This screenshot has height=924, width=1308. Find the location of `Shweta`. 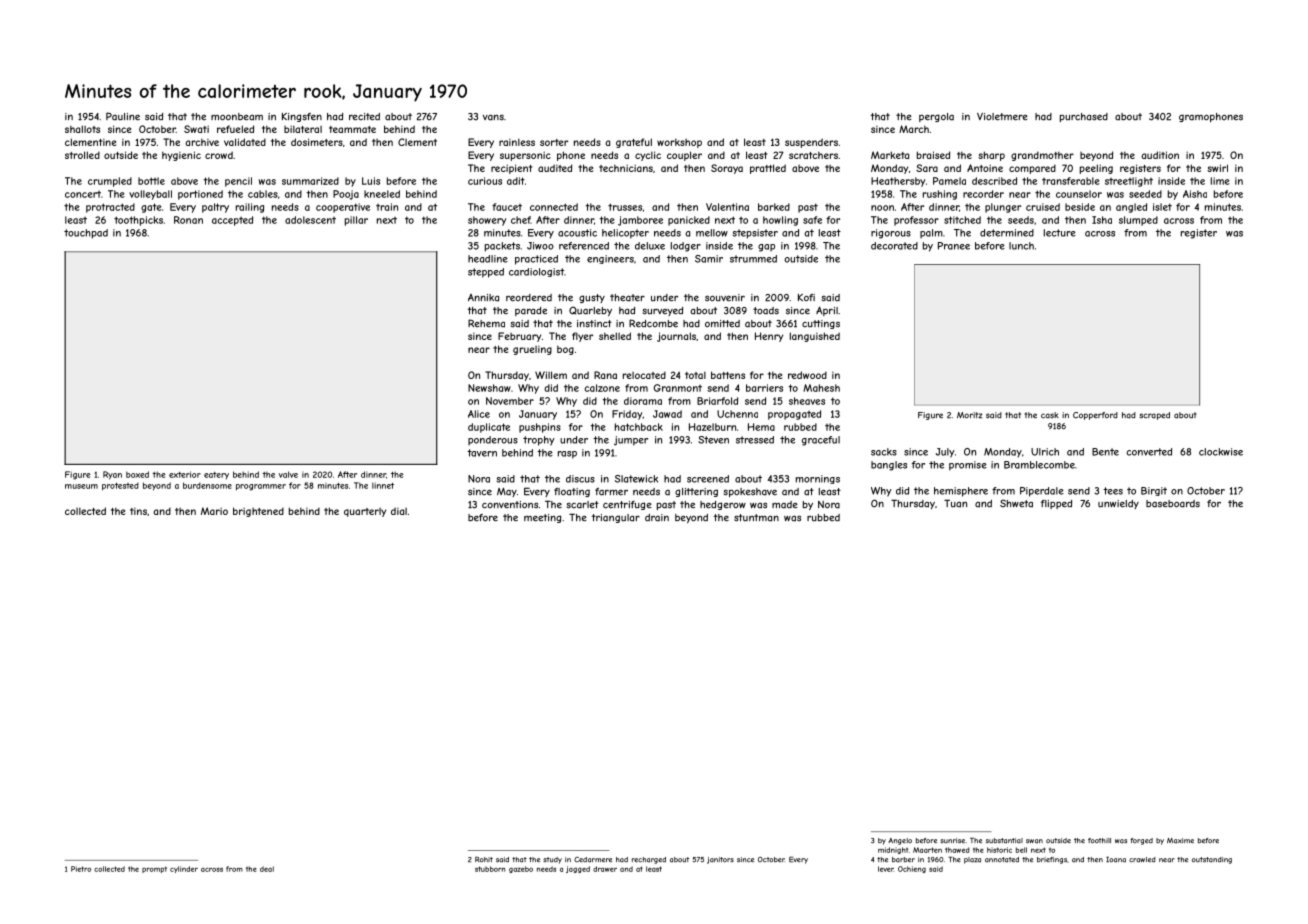

Shweta is located at coordinates (1016, 503).
